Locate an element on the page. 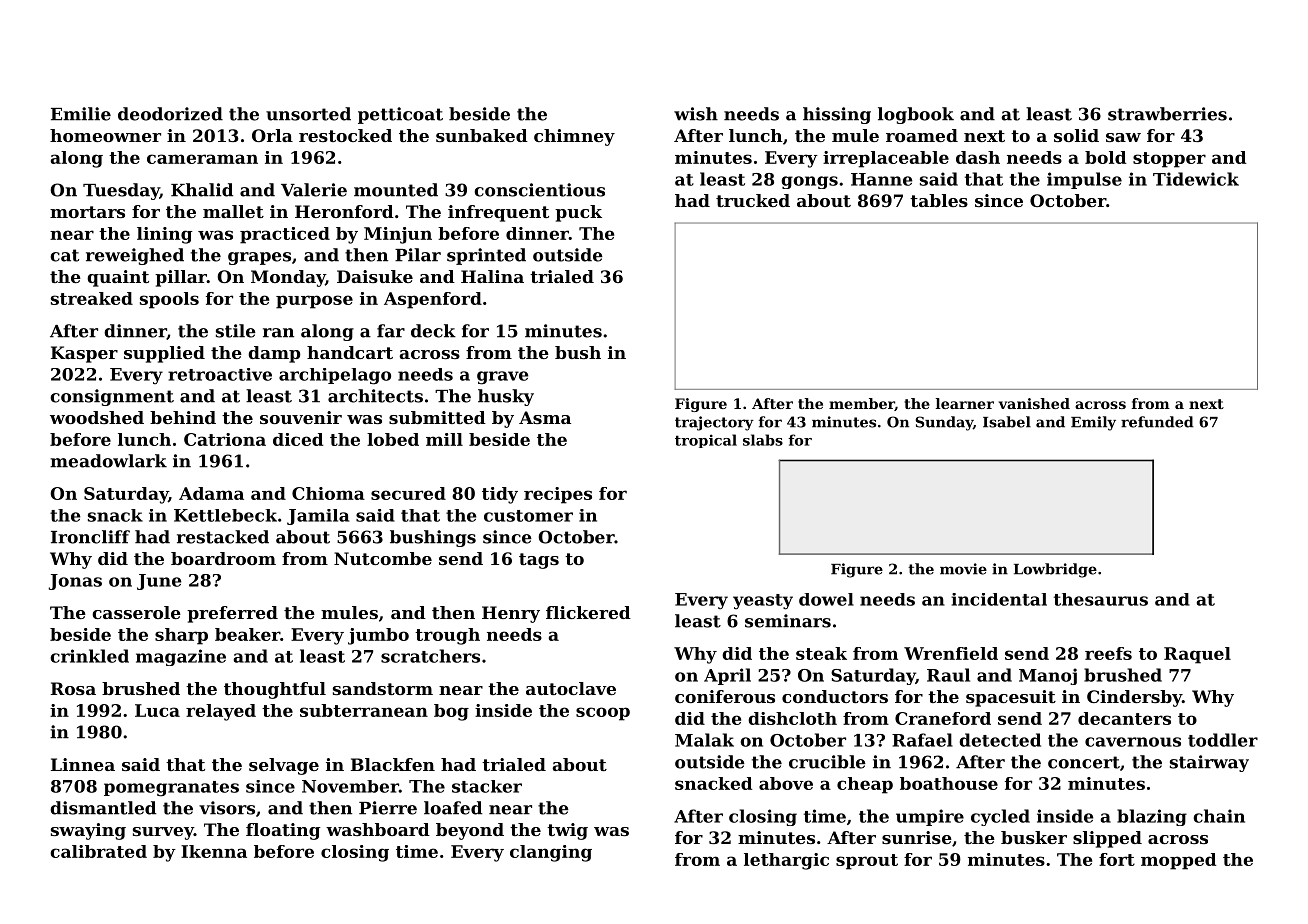  deck is located at coordinates (433, 331).
